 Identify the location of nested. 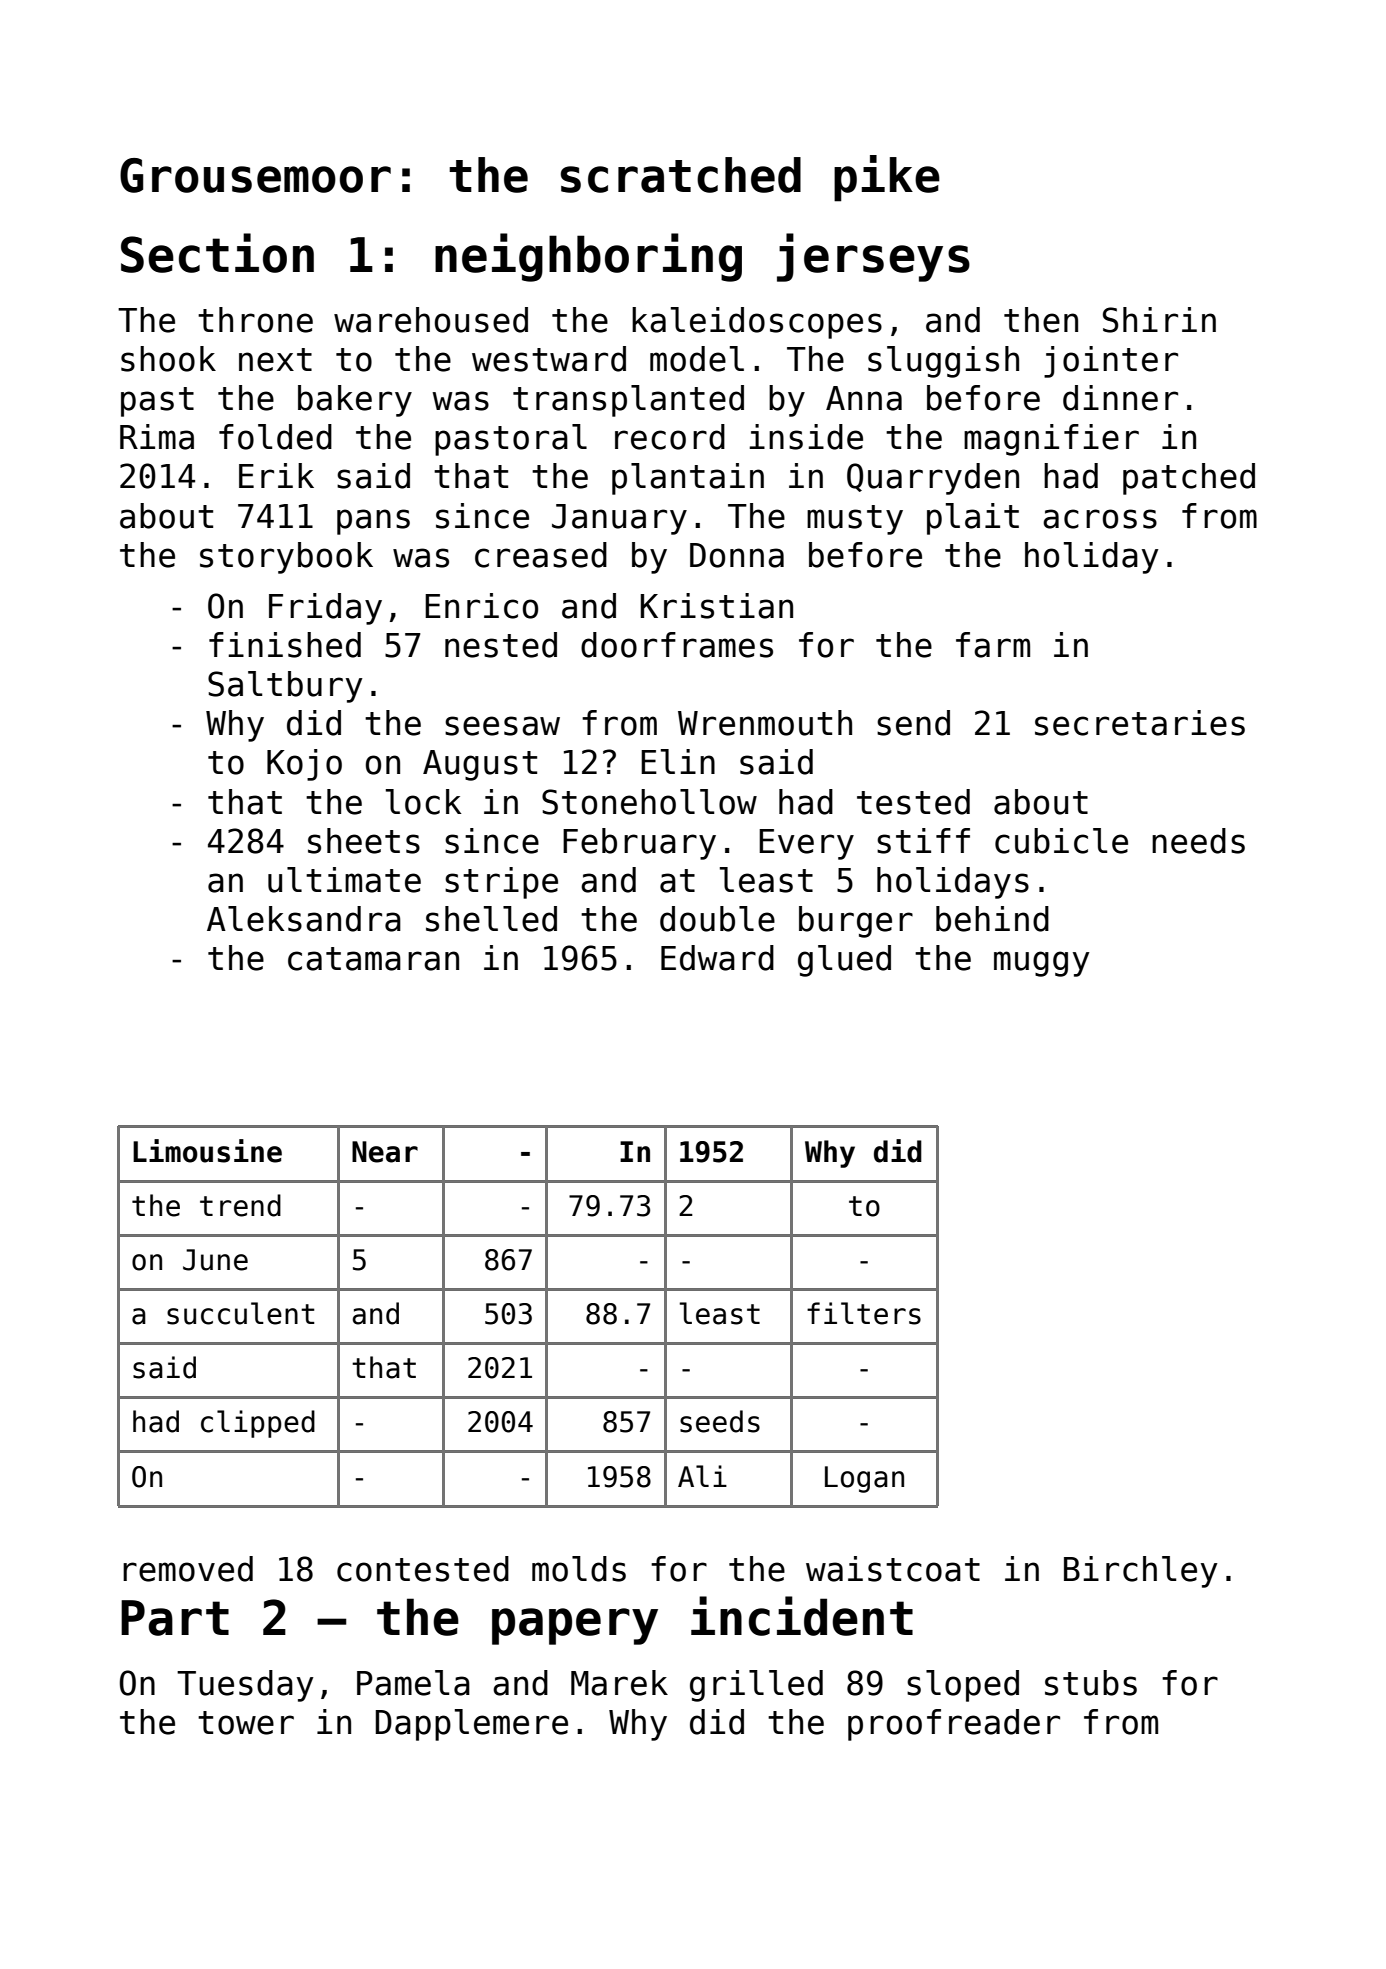
(501, 645).
